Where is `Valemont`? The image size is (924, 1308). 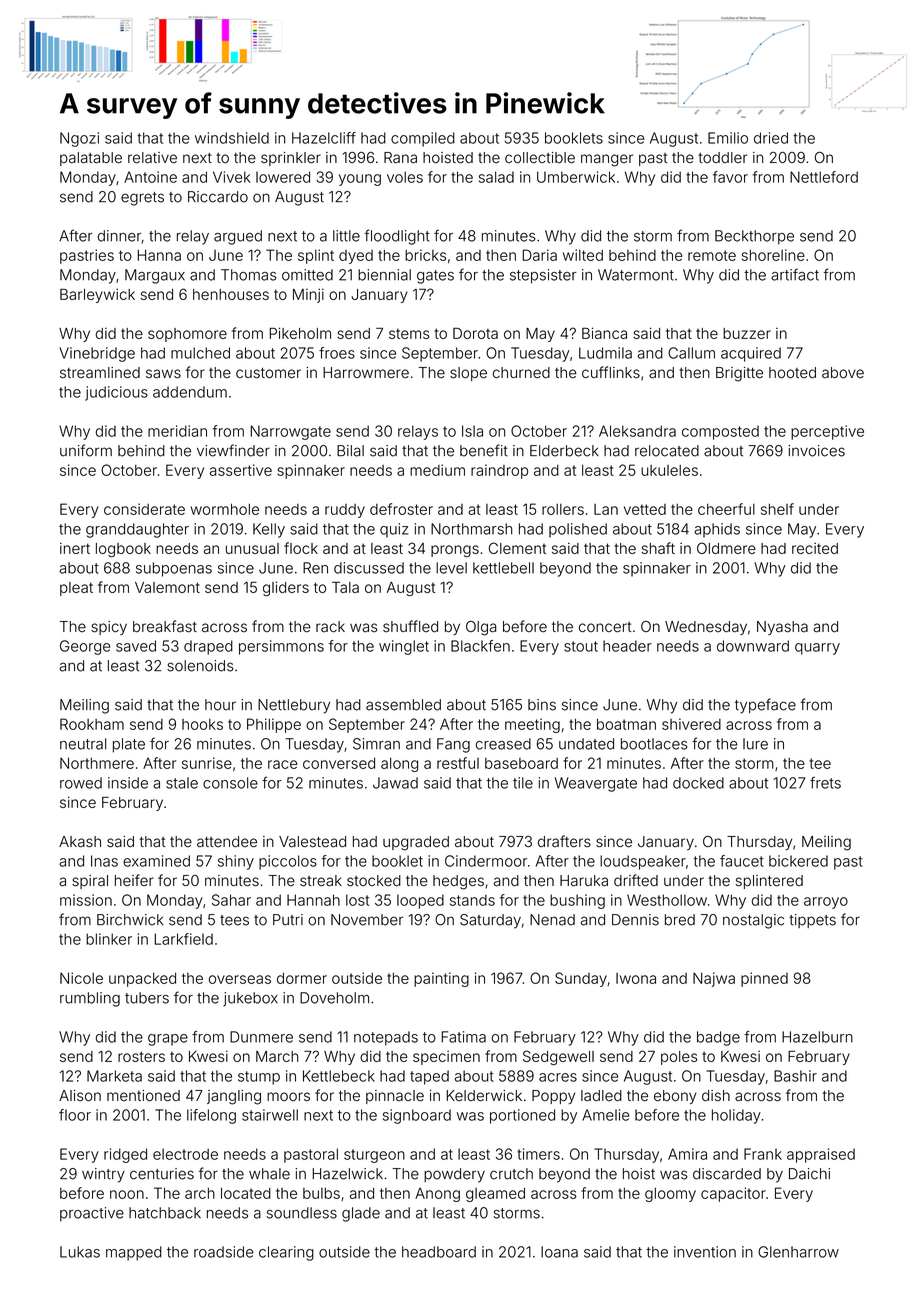 Valemont is located at coordinates (167, 587).
